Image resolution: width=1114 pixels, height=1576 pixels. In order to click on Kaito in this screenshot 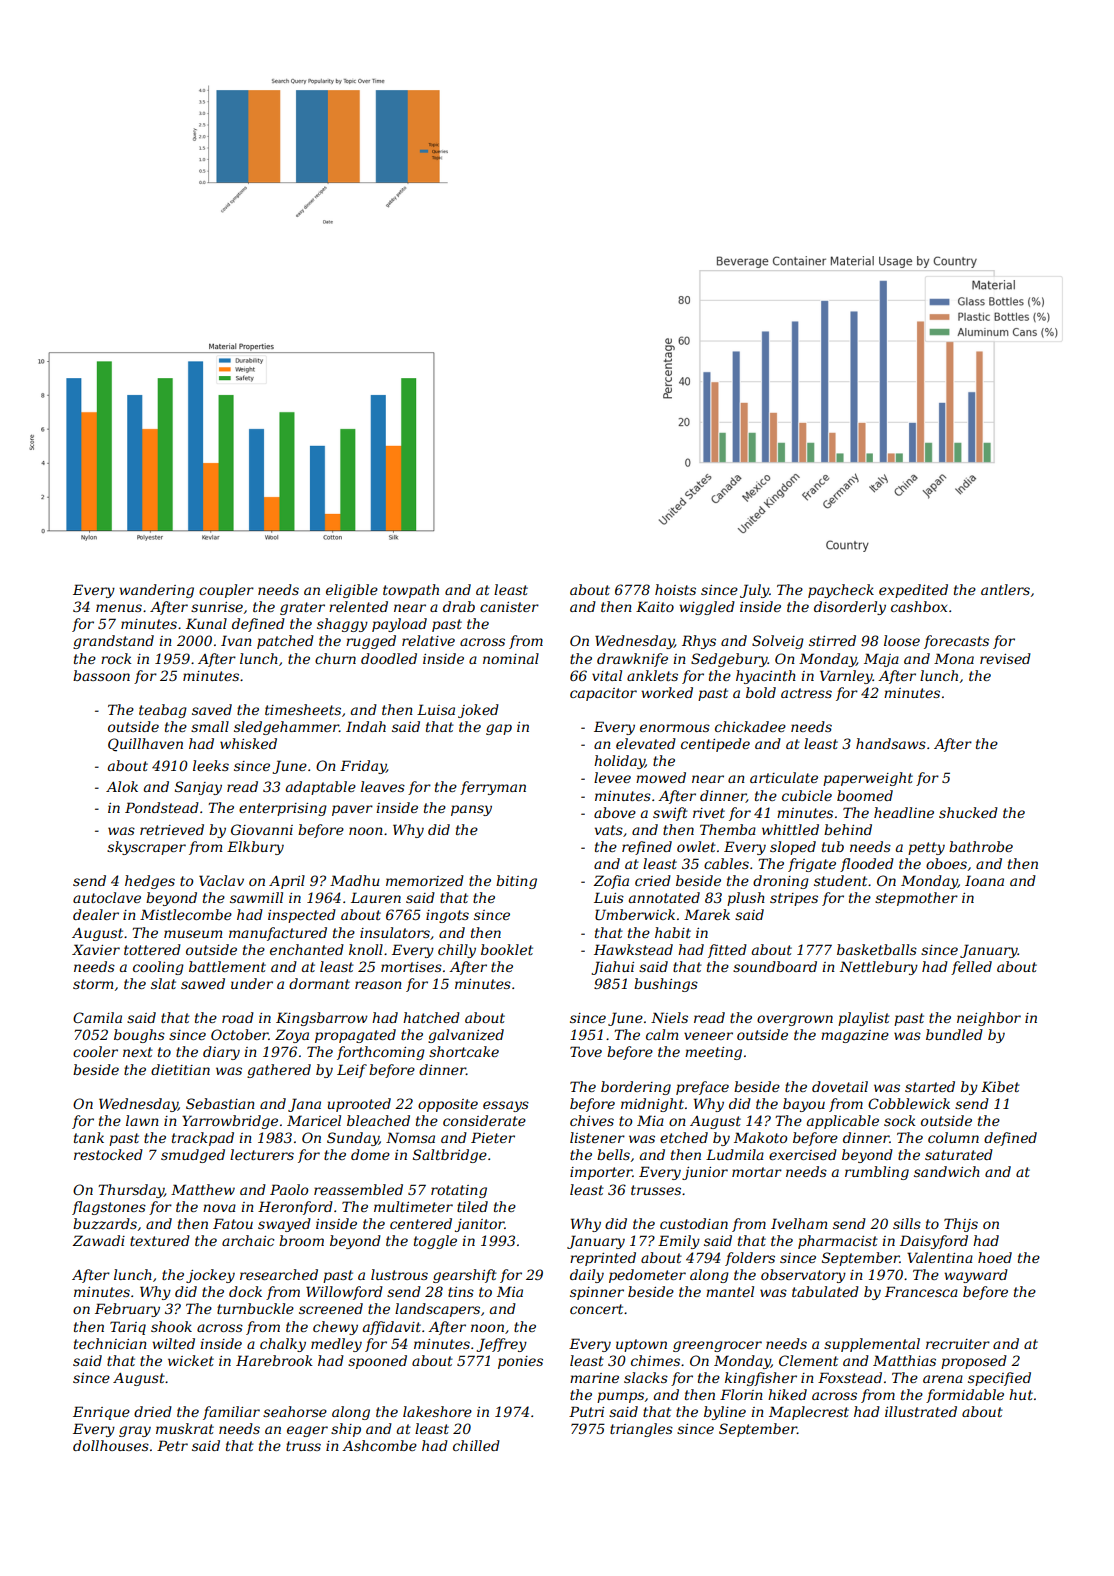, I will do `click(655, 606)`.
